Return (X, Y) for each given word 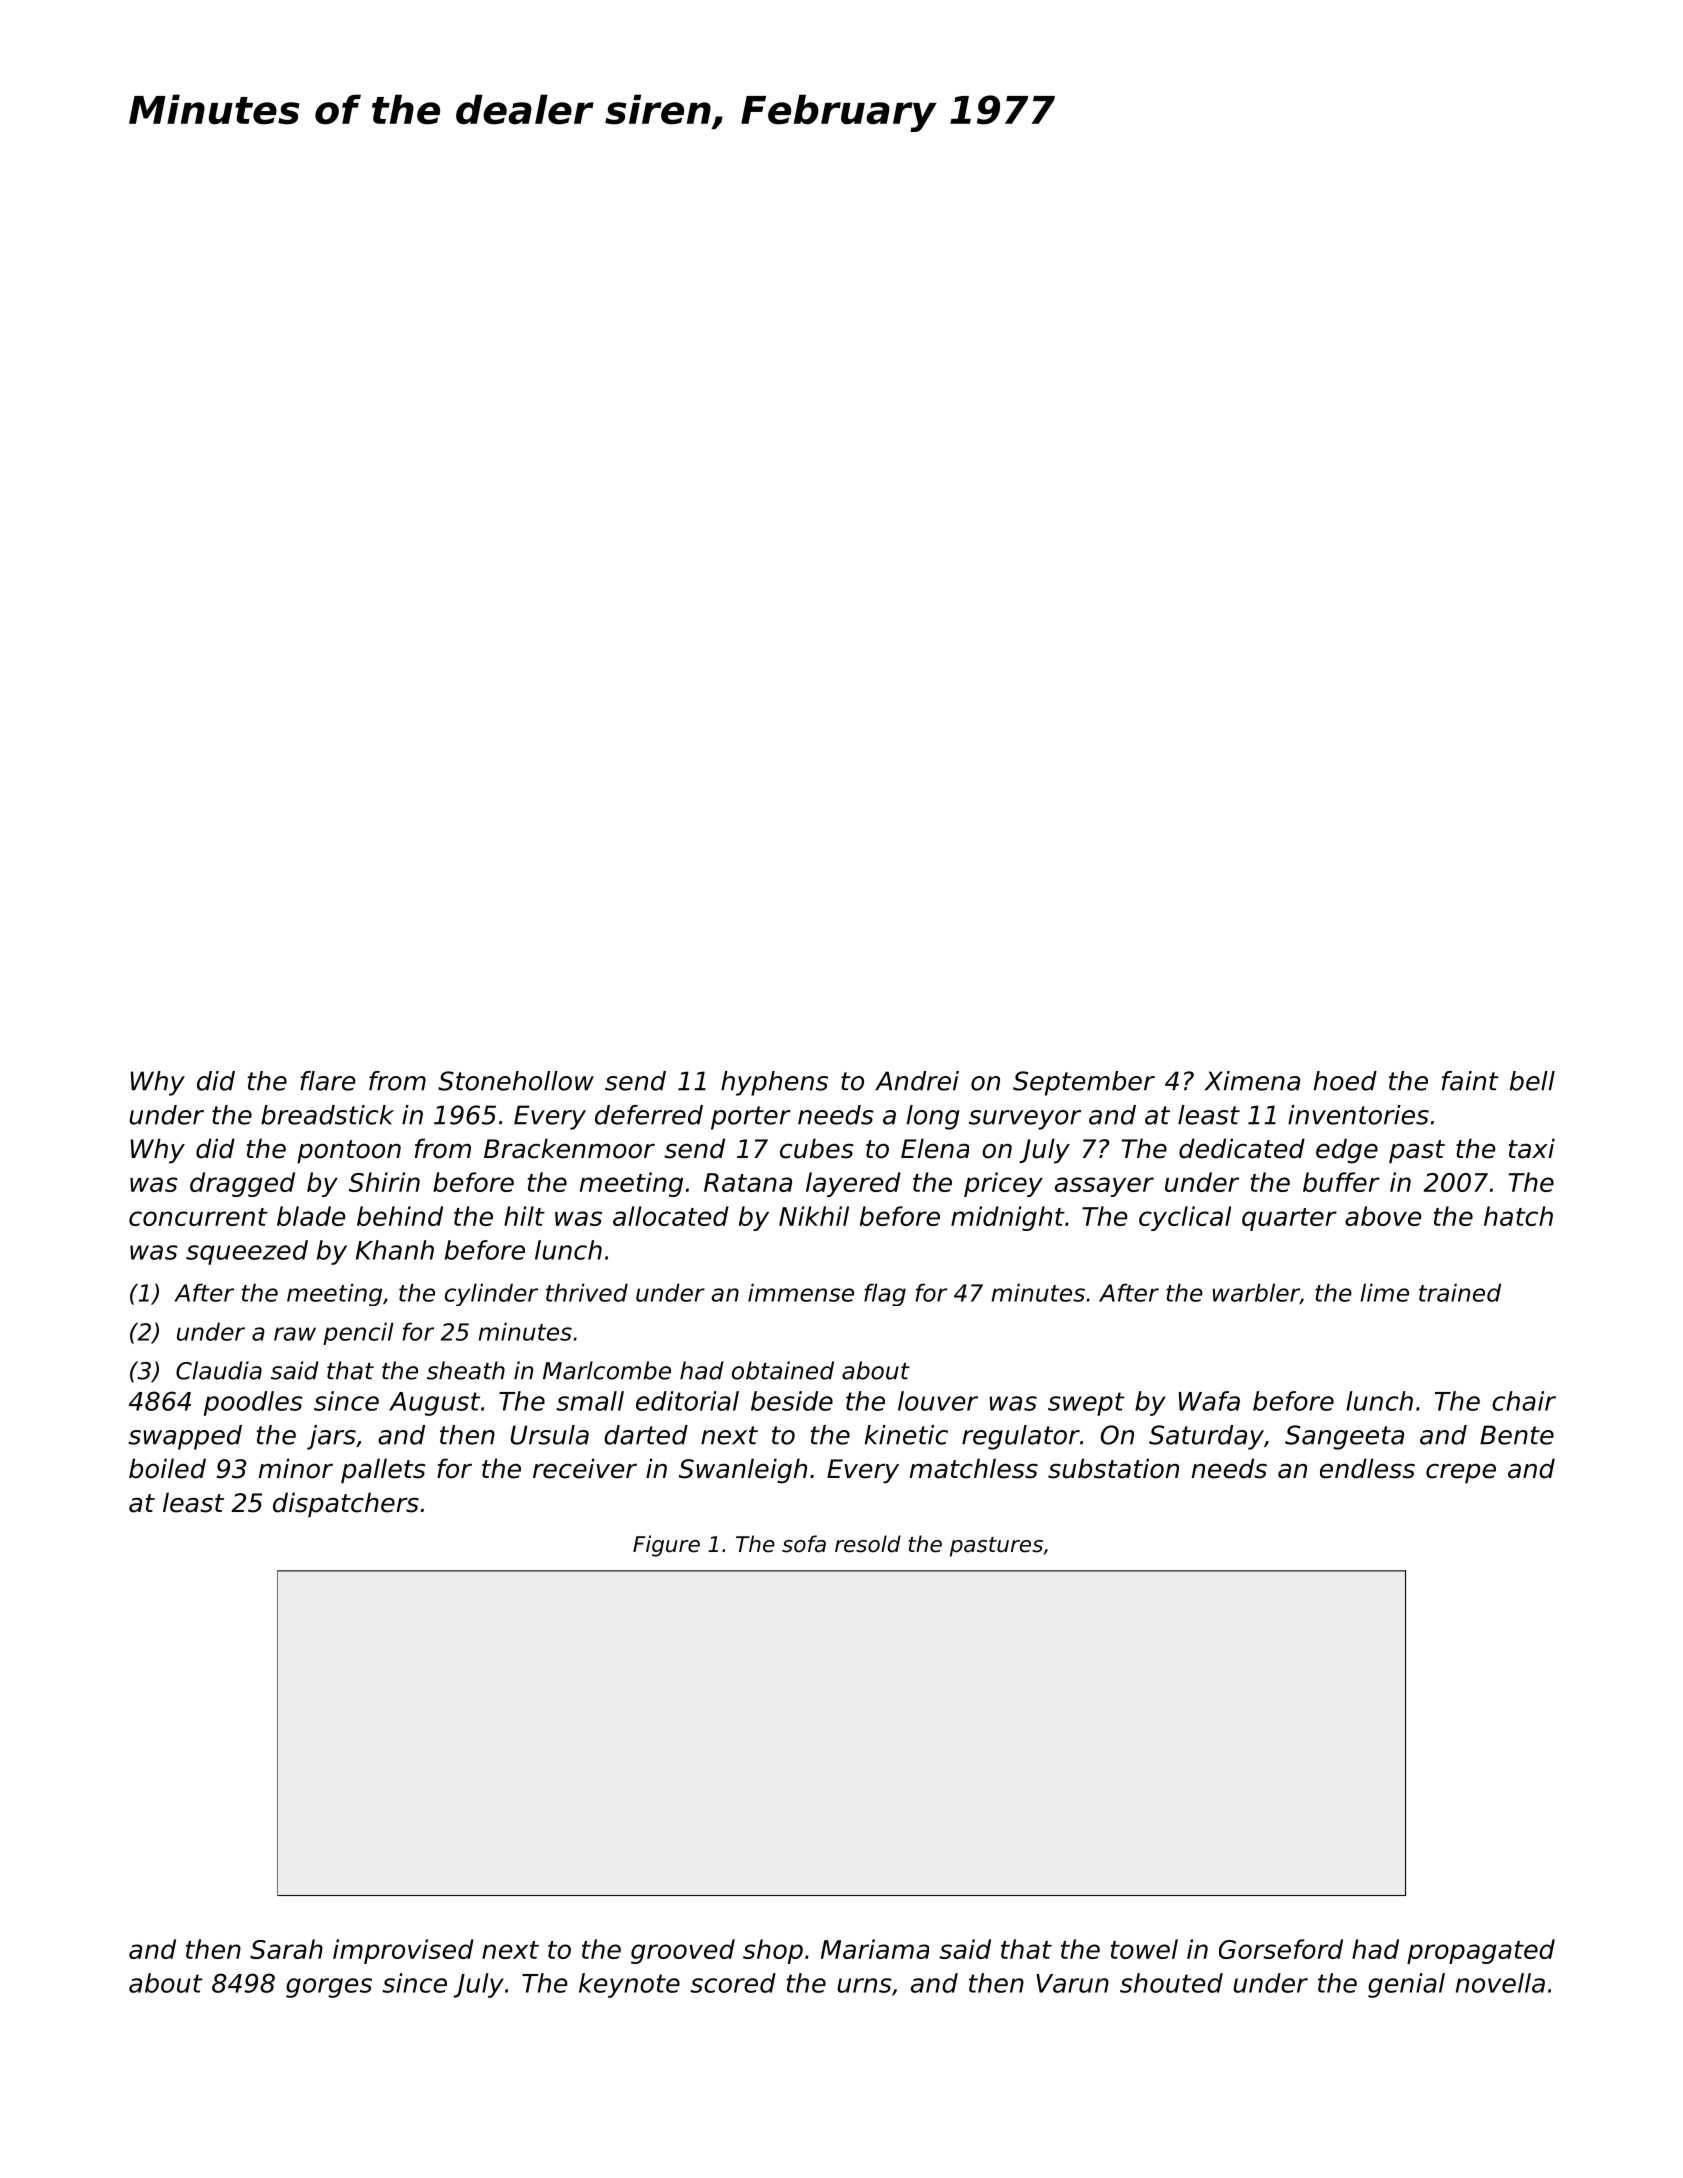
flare (327, 1081)
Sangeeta (1344, 1437)
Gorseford (1281, 1949)
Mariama (875, 1949)
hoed (1345, 1081)
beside (792, 1401)
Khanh (395, 1250)
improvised (403, 1951)
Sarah (286, 1949)
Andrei (917, 1081)
